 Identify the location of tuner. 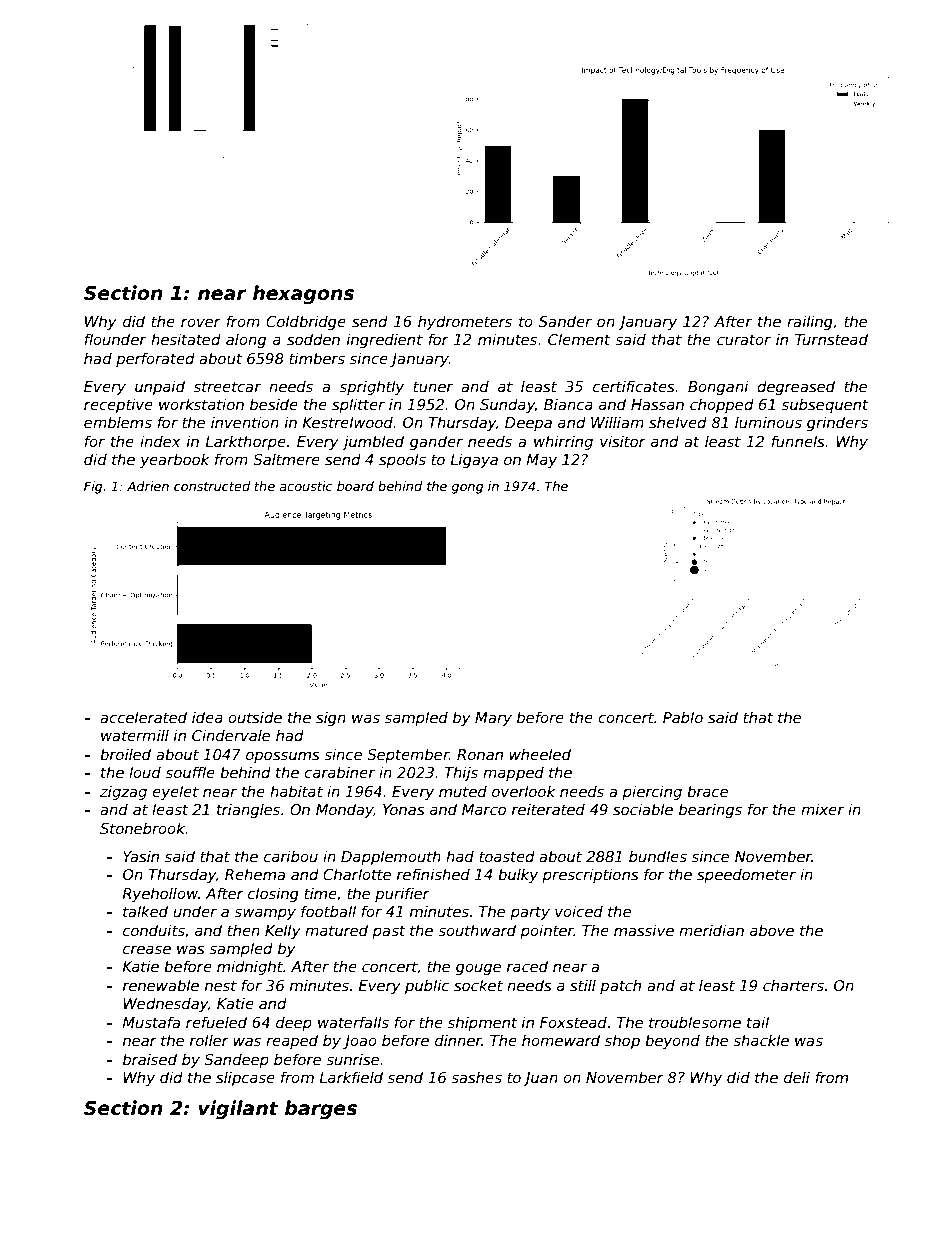
(433, 386).
